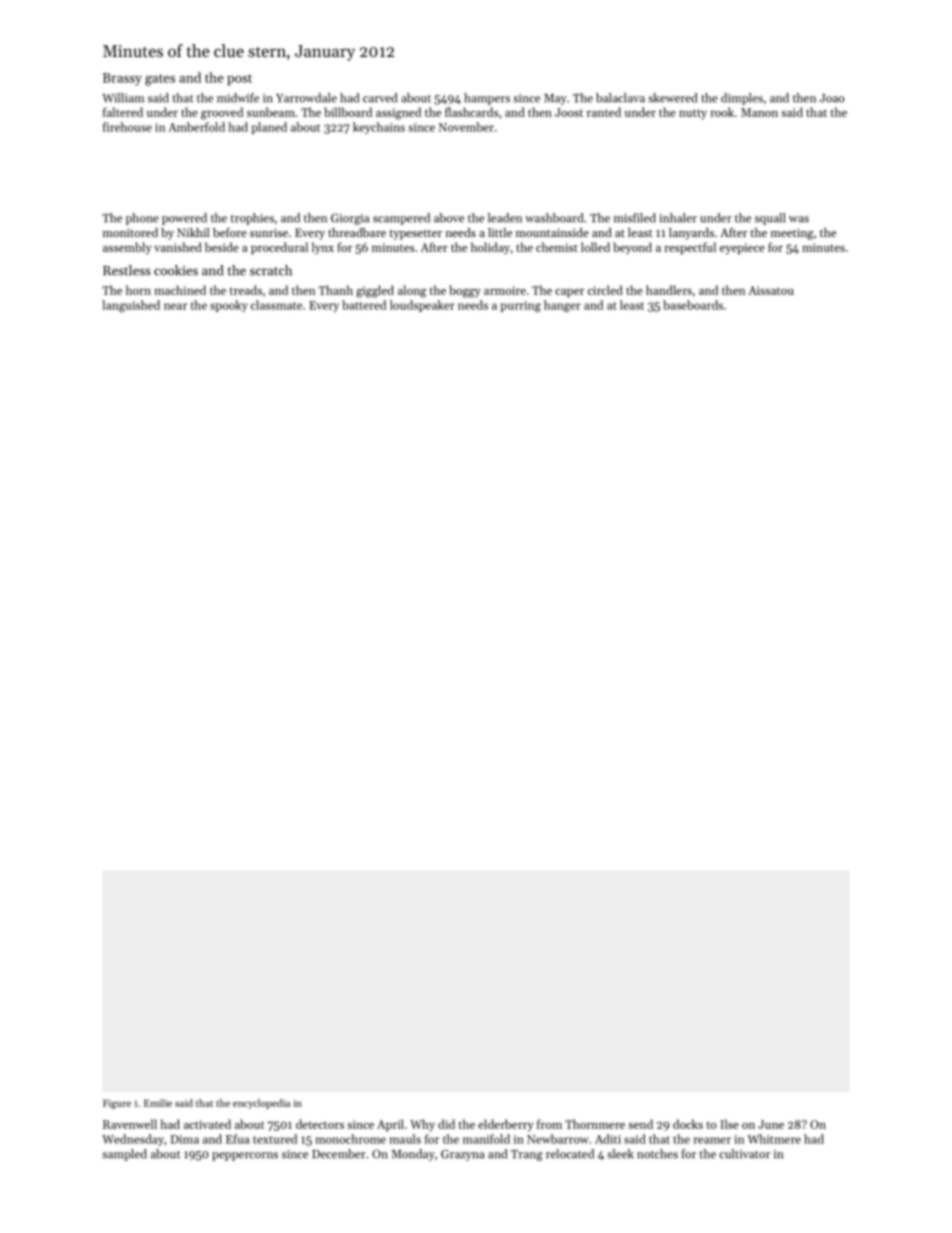 The image size is (952, 1233). Describe the element at coordinates (261, 1104) in the image. I see `encyclopedia` at that location.
